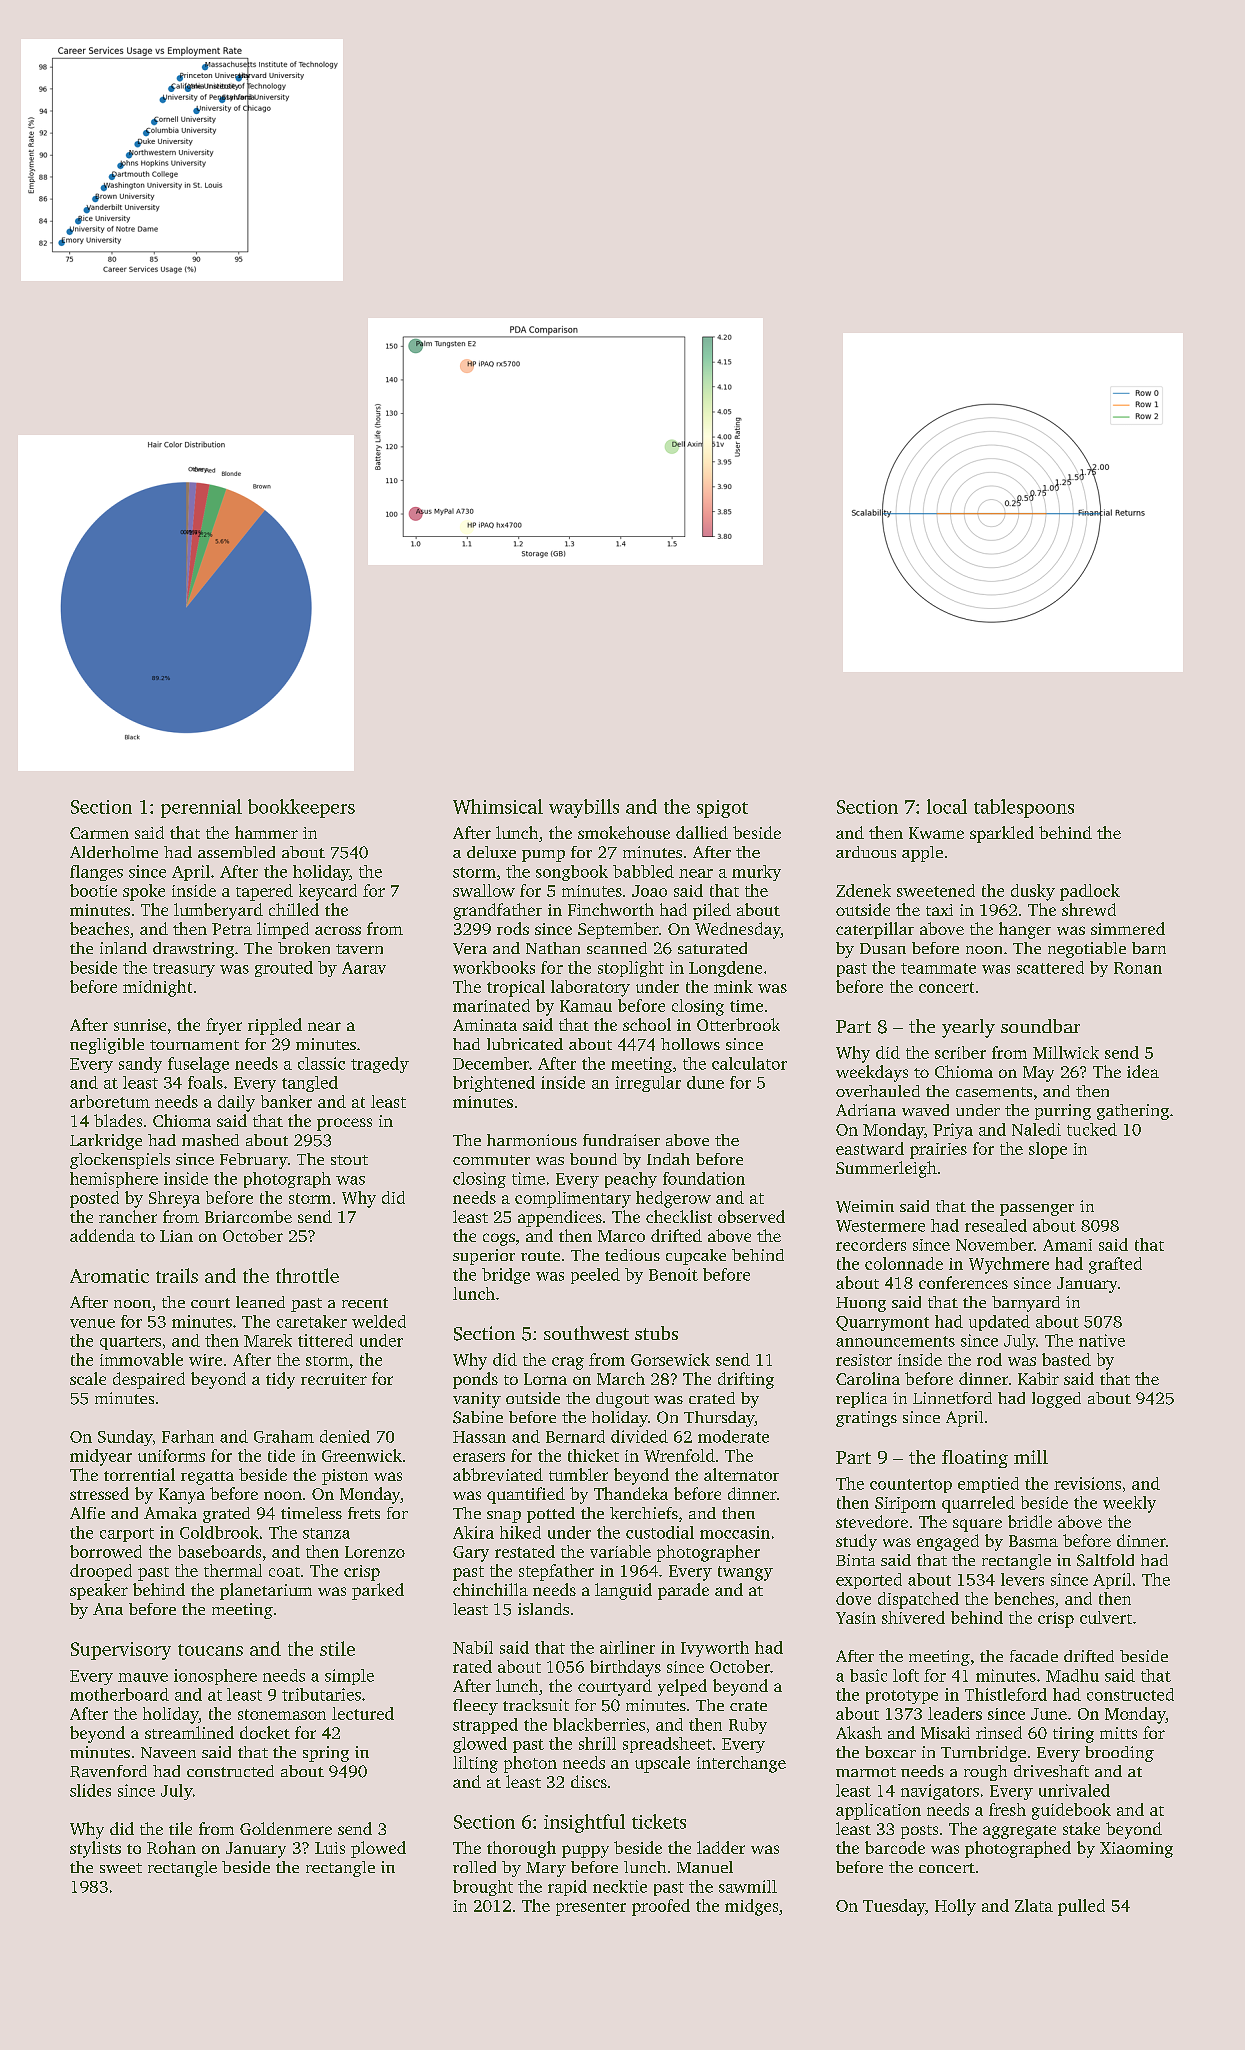 This page has height=2050, width=1245. Describe the element at coordinates (952, 1398) in the page. I see `Linnetford` at that location.
